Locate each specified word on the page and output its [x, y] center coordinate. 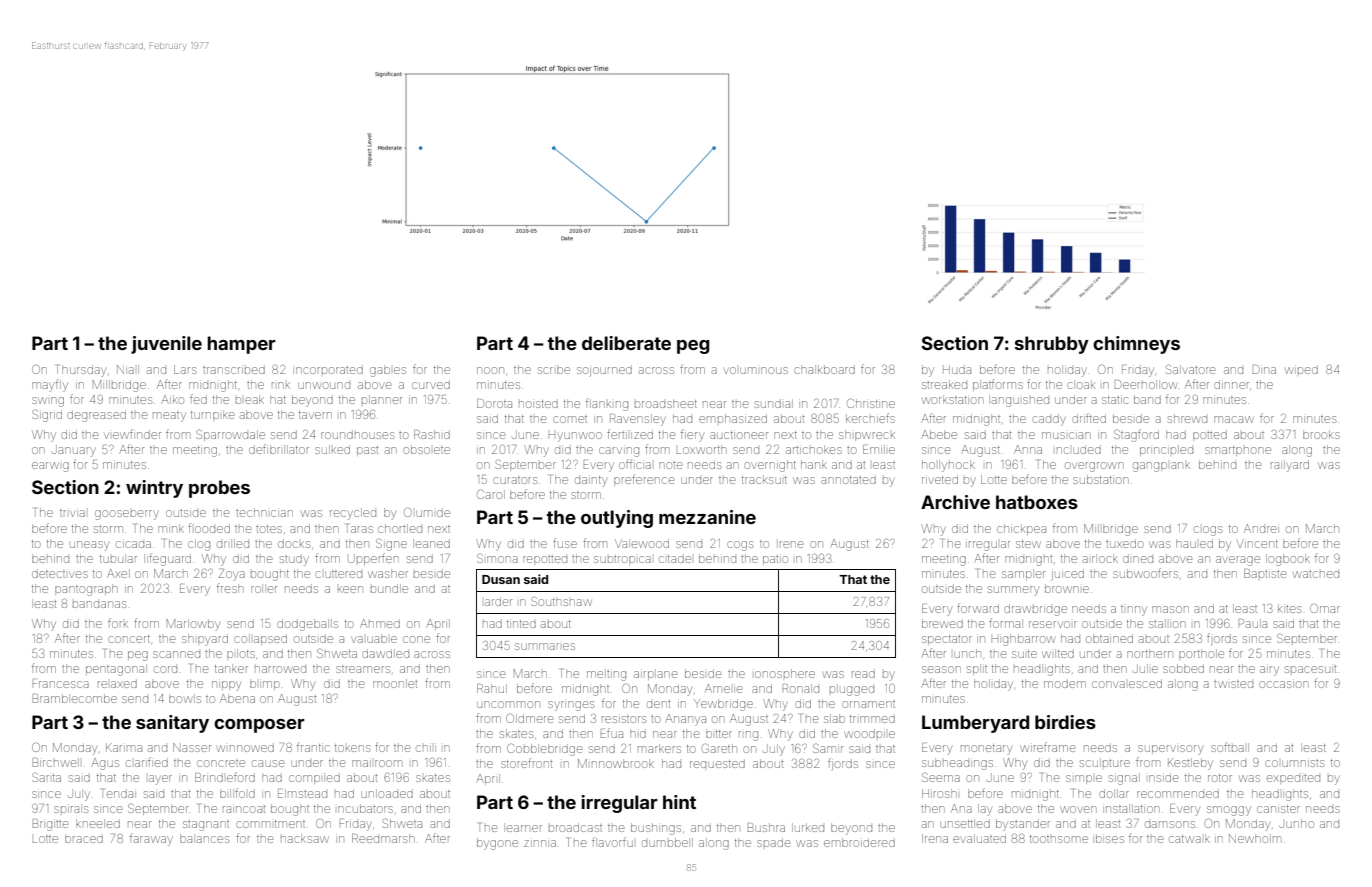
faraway [151, 839]
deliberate [626, 343]
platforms [998, 385]
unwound [324, 385]
